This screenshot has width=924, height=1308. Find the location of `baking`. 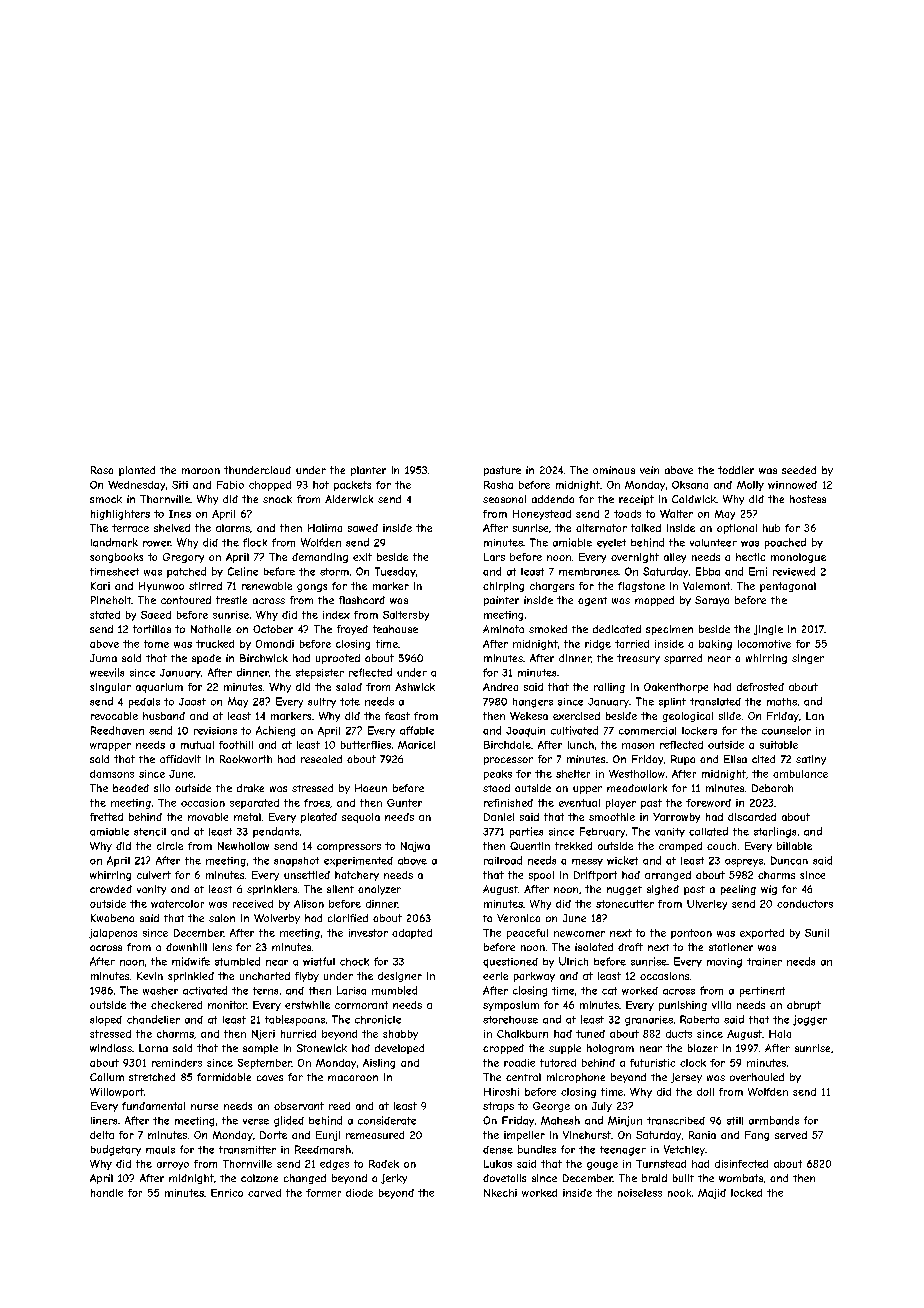

baking is located at coordinates (715, 645).
